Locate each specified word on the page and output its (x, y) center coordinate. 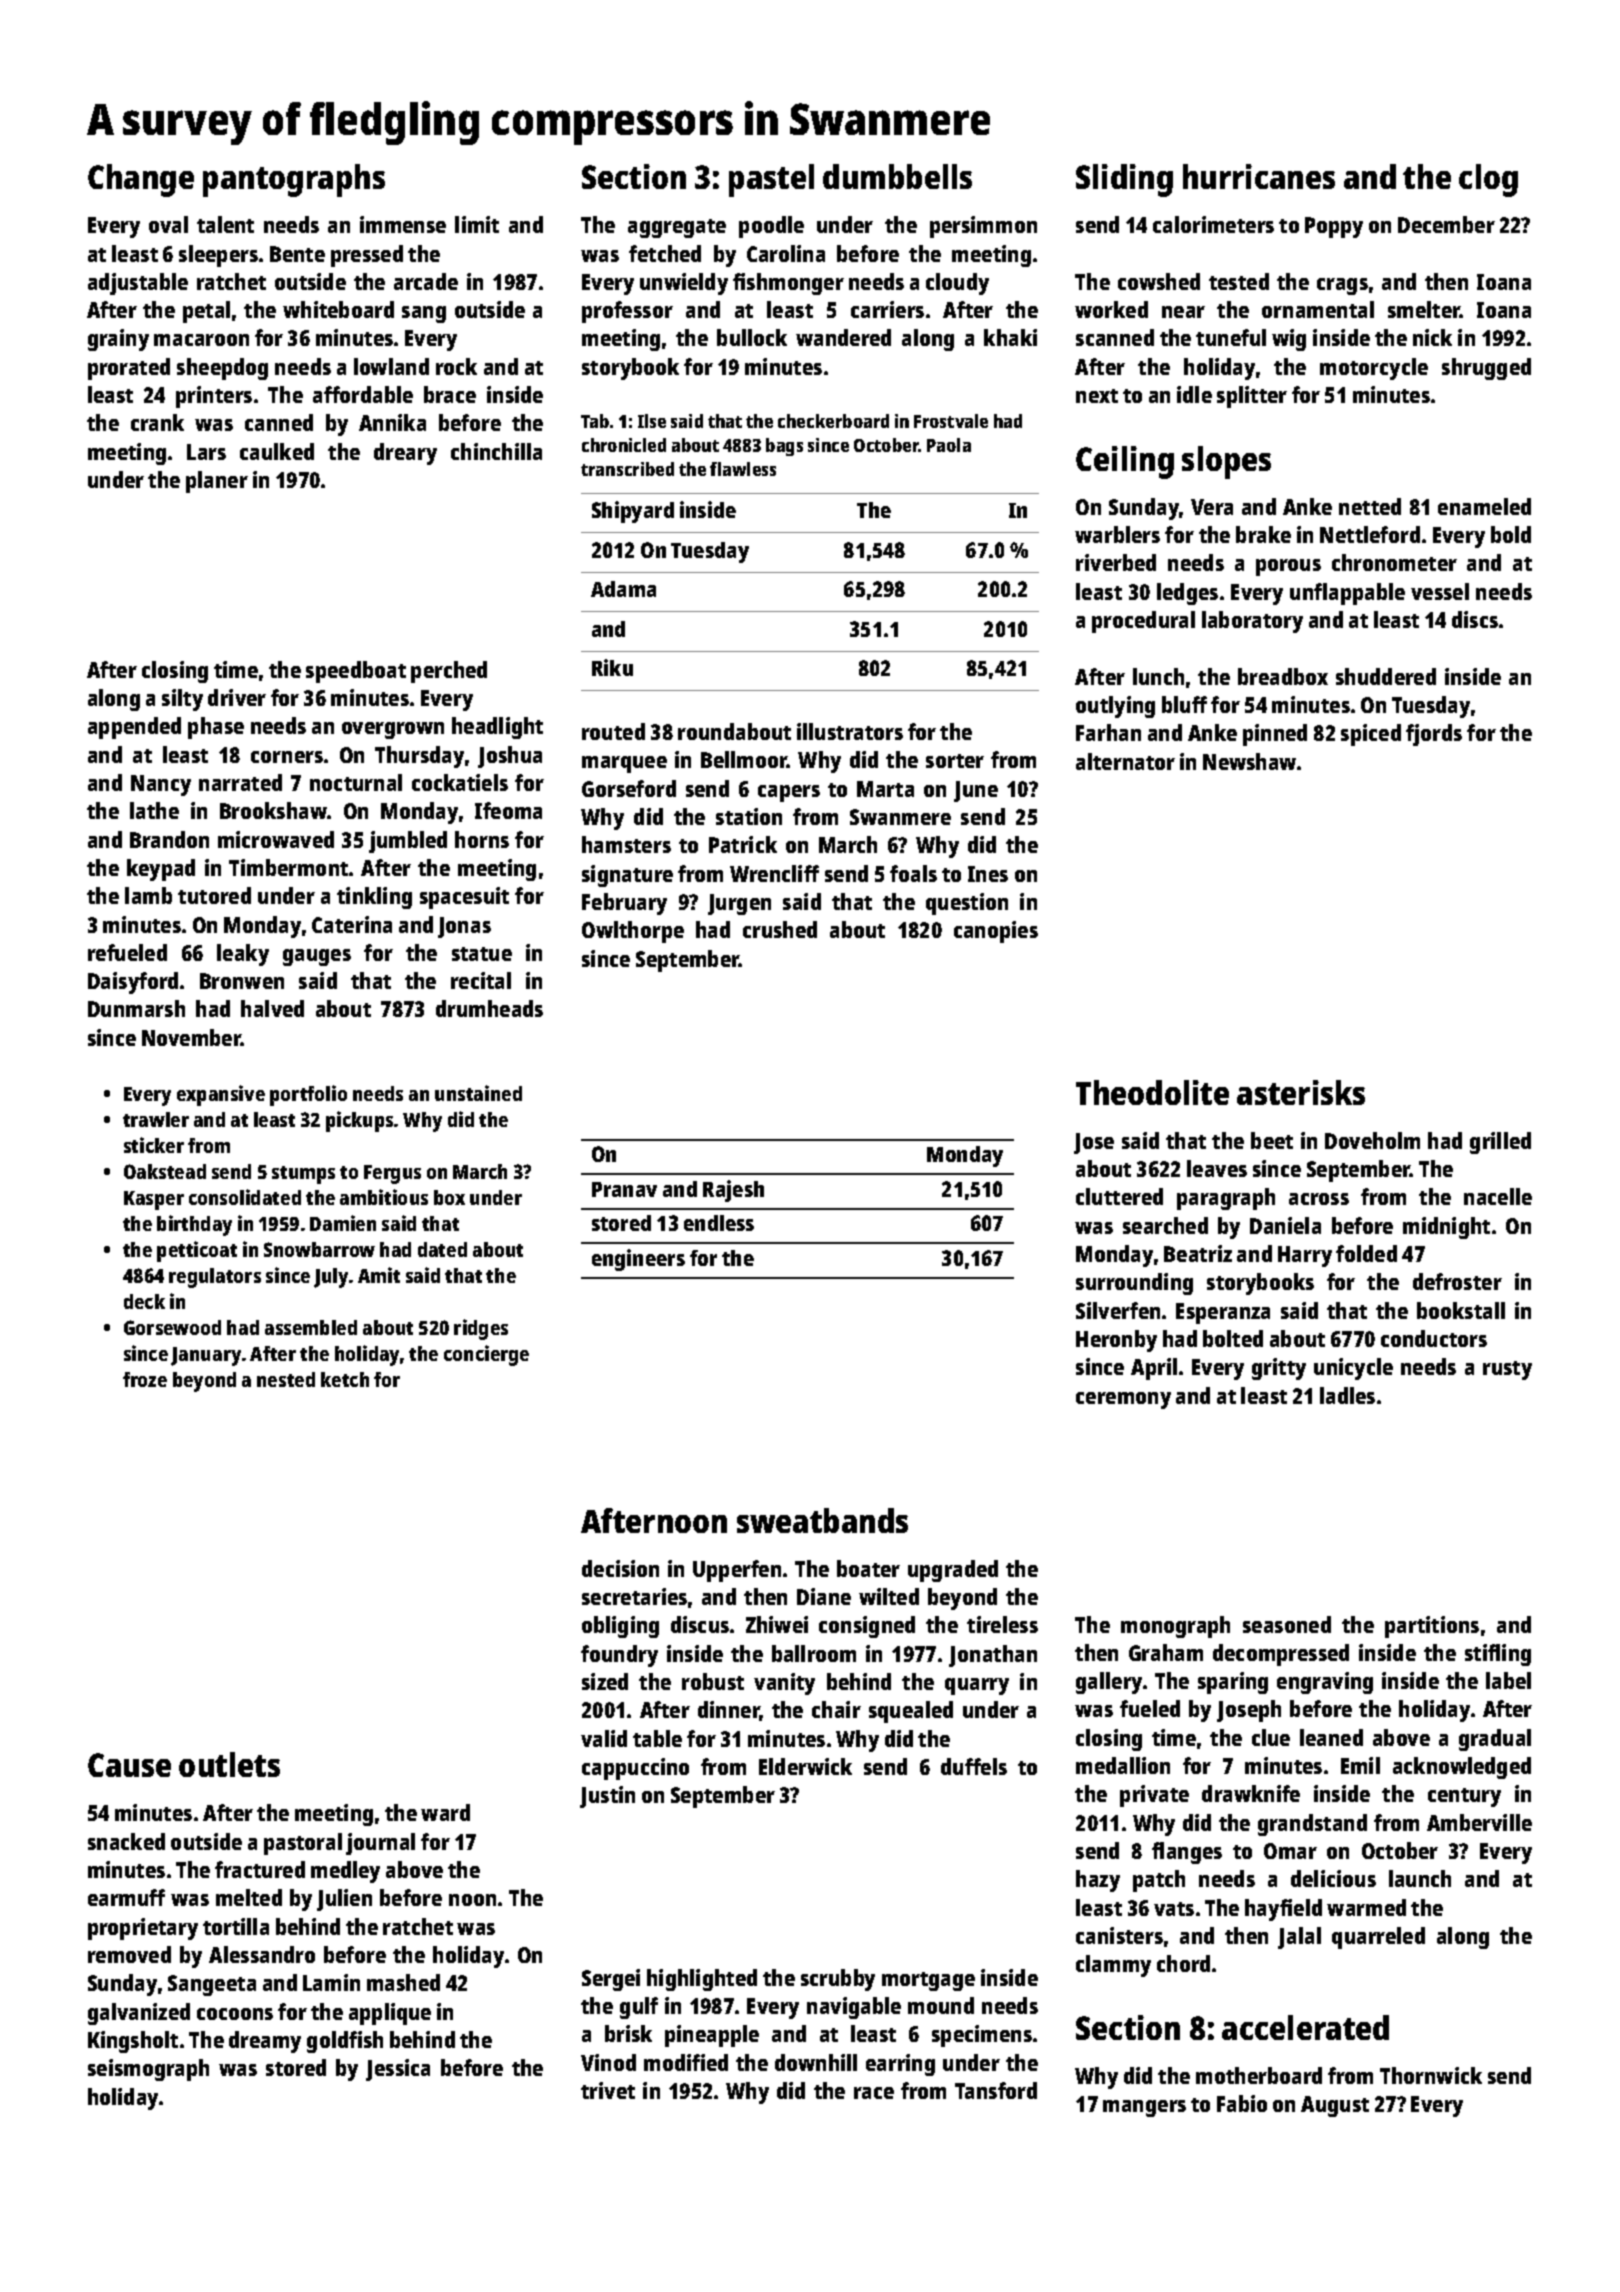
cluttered (1119, 1196)
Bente (297, 254)
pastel (771, 180)
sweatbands (822, 1520)
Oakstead (165, 1171)
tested (1239, 281)
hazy (1098, 1881)
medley (345, 1872)
